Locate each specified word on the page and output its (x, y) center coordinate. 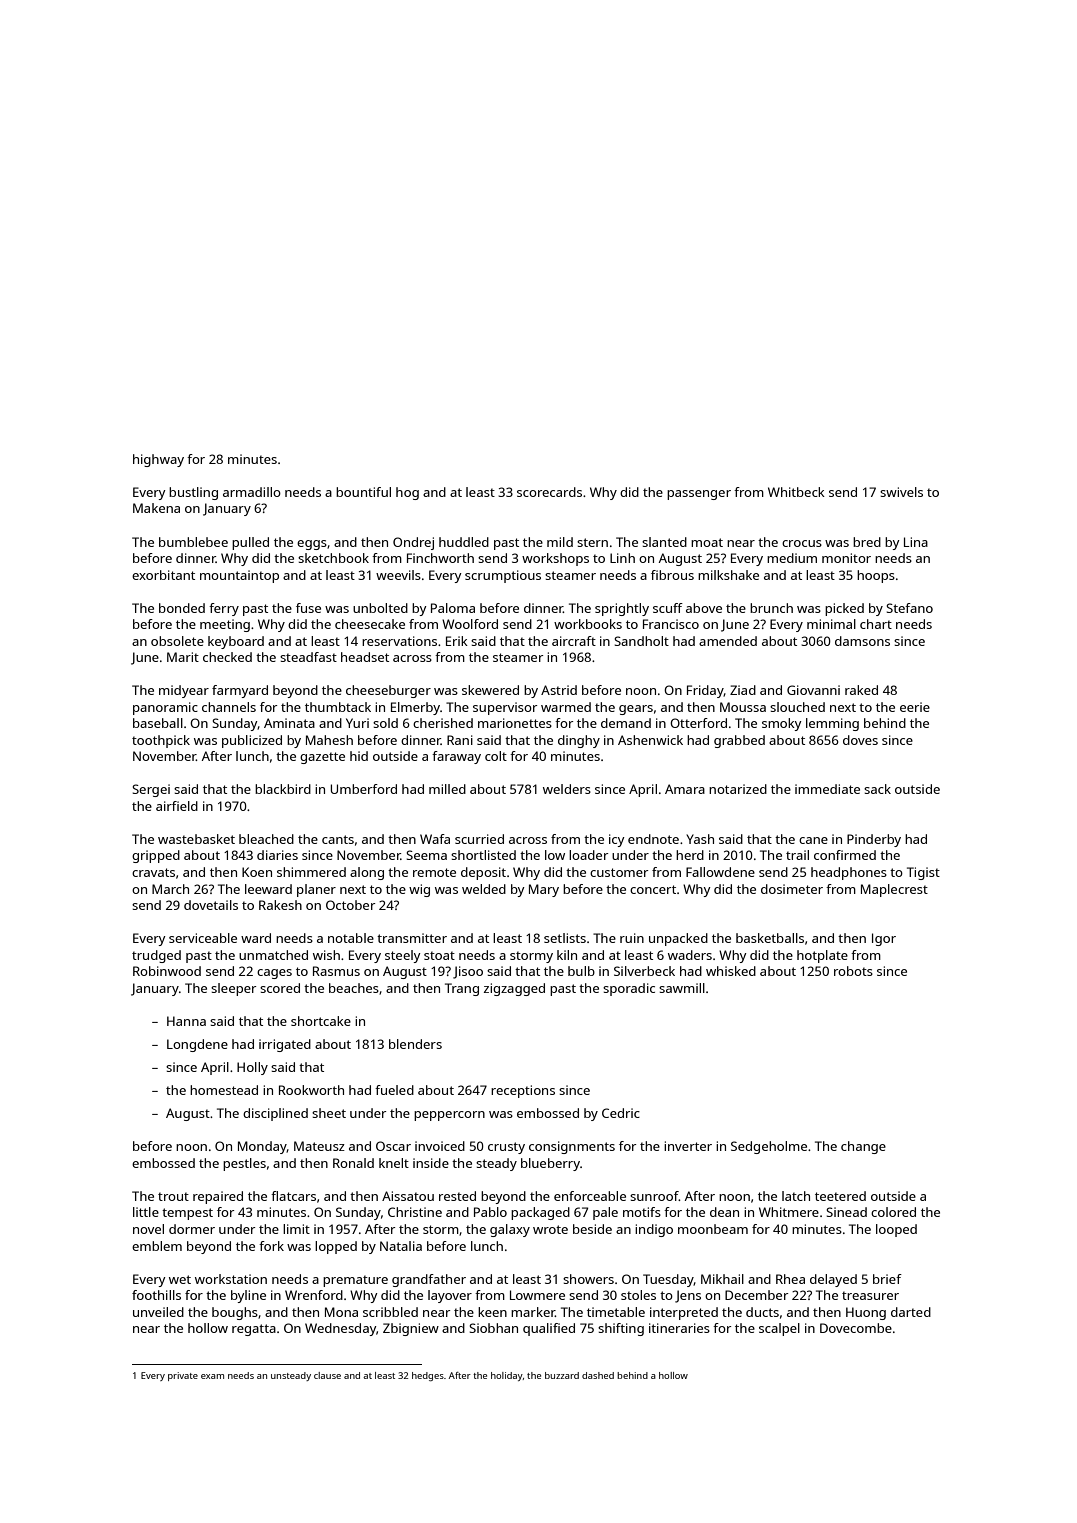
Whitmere (789, 1212)
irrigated (285, 1045)
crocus (802, 543)
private (183, 1376)
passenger (699, 495)
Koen (257, 872)
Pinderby (874, 840)
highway (158, 460)
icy (617, 840)
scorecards (549, 492)
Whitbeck (796, 492)
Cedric (621, 1113)
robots (853, 971)
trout (173, 1196)
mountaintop (239, 576)
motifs (642, 1212)
